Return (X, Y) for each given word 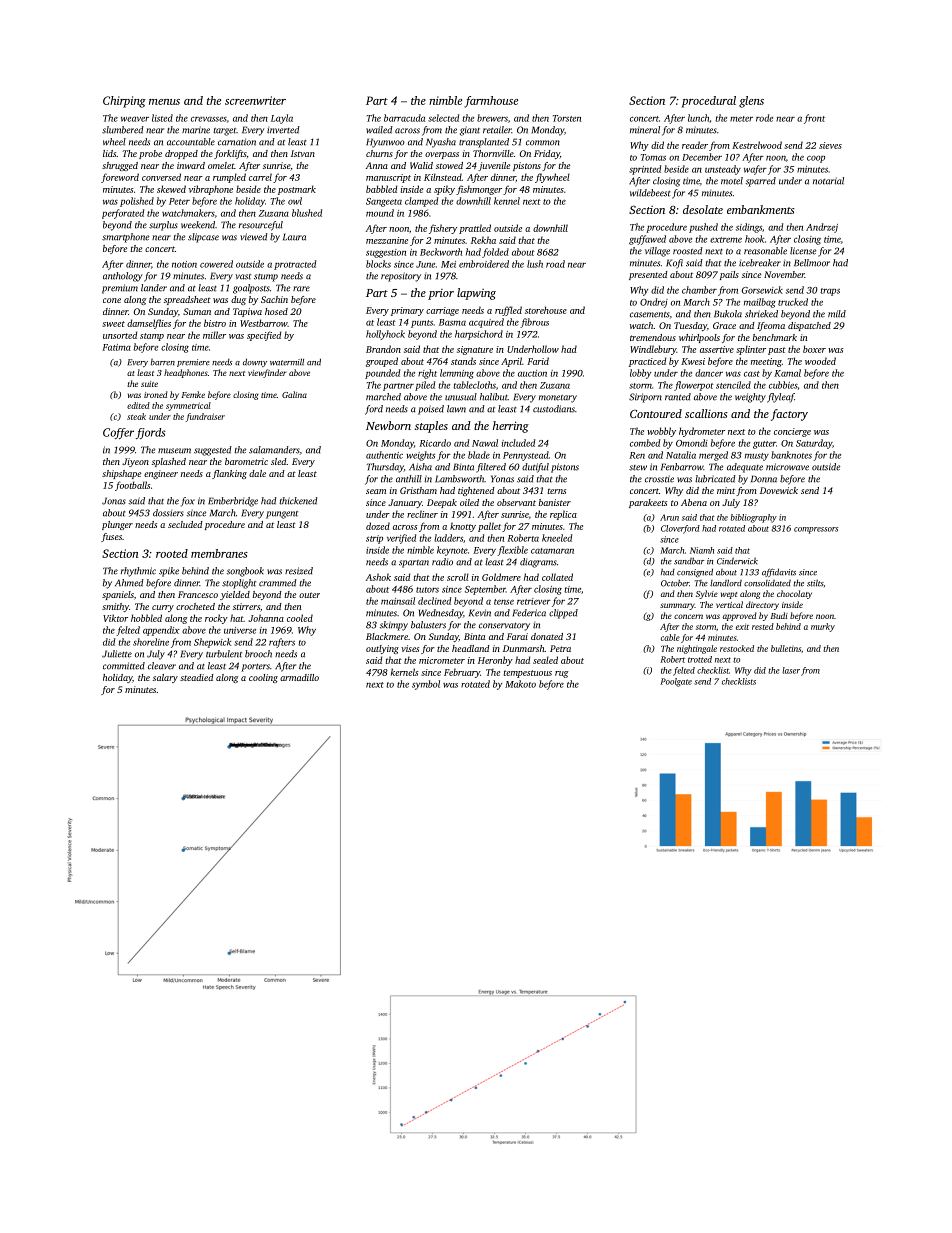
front (814, 119)
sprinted (645, 170)
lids (109, 153)
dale (257, 473)
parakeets (648, 503)
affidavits (779, 572)
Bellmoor (812, 263)
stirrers (246, 606)
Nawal (485, 443)
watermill (287, 362)
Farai (517, 636)
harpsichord (479, 335)
